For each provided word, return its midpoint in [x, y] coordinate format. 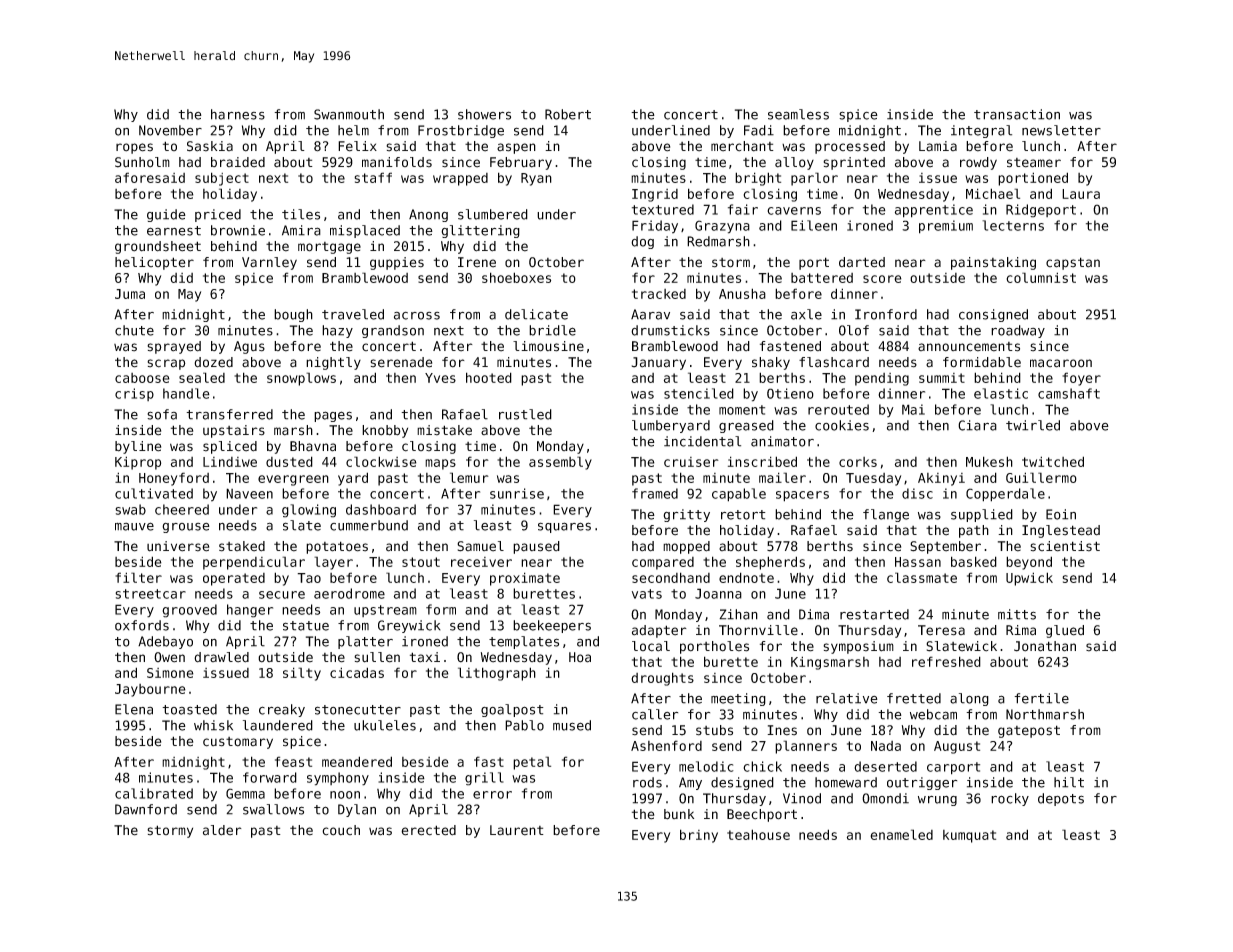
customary [238, 743]
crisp [134, 394]
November [170, 130]
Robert [568, 114]
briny [699, 836]
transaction [1017, 114]
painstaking [993, 263]
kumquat [969, 836]
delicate [536, 314]
